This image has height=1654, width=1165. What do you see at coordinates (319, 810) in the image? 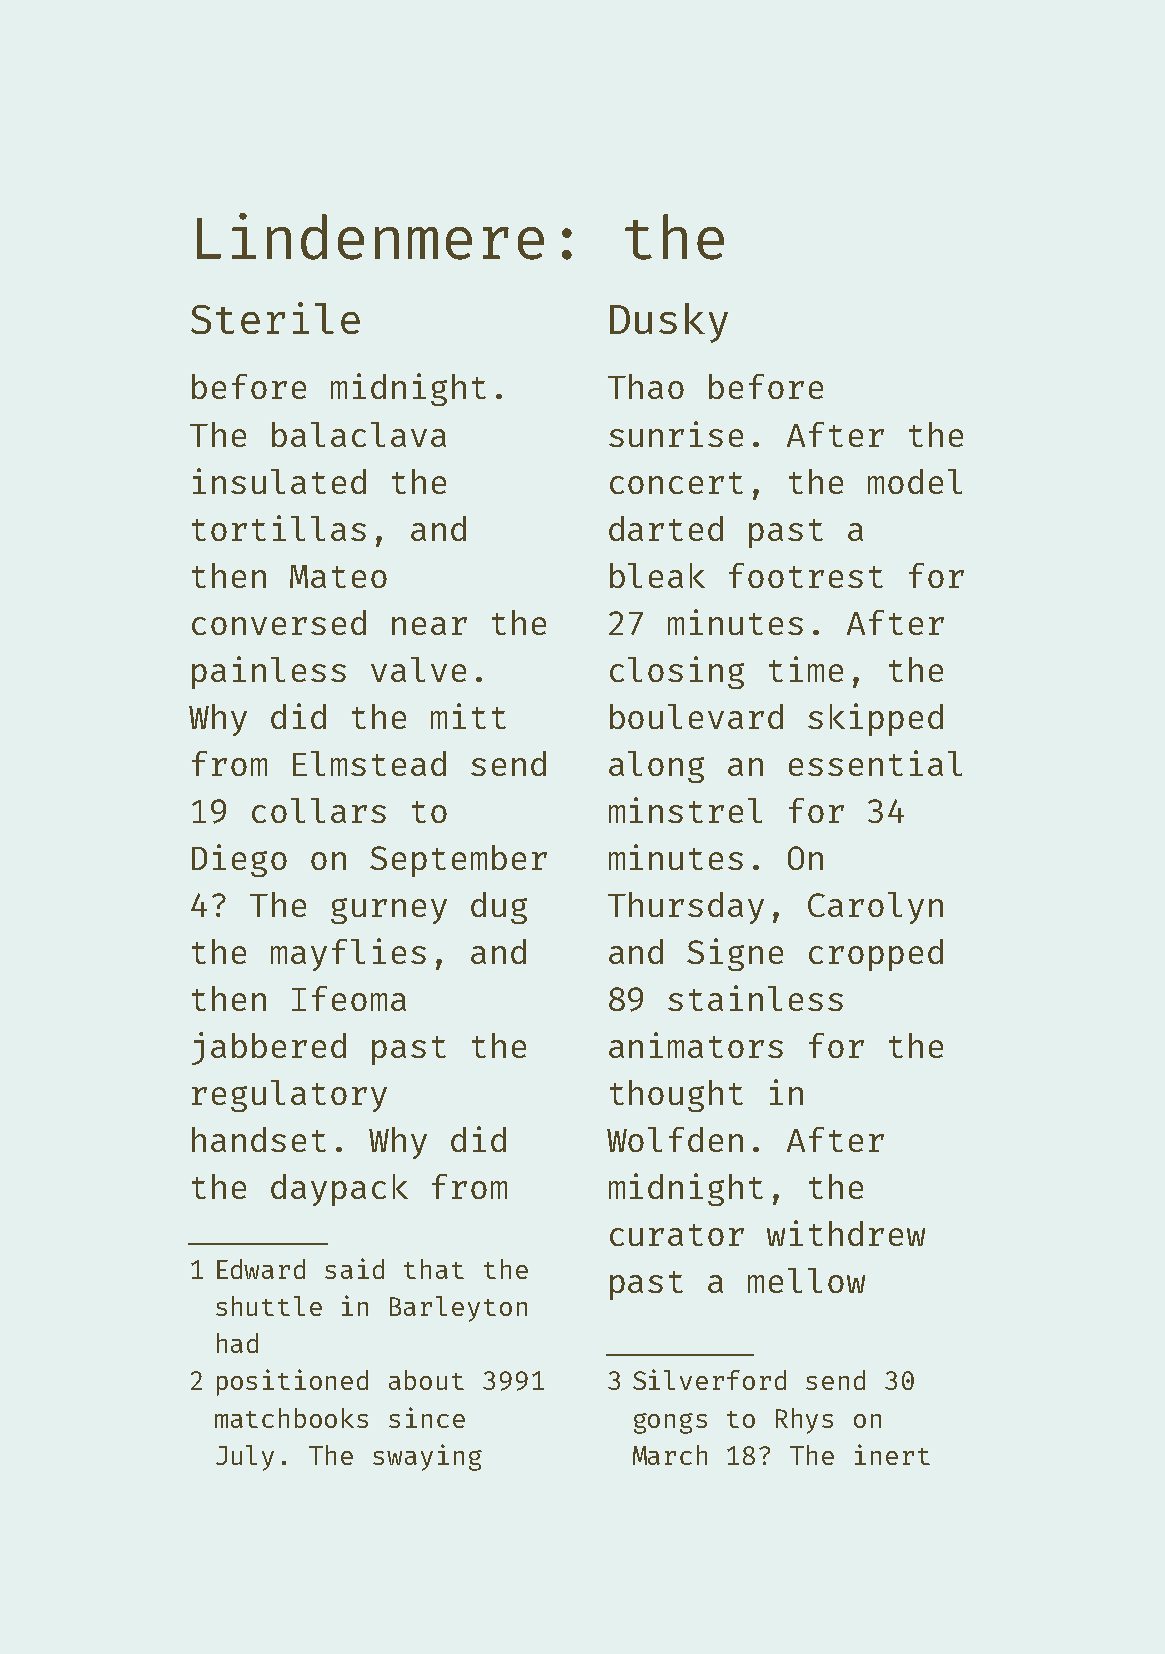
I see `collars` at bounding box center [319, 810].
